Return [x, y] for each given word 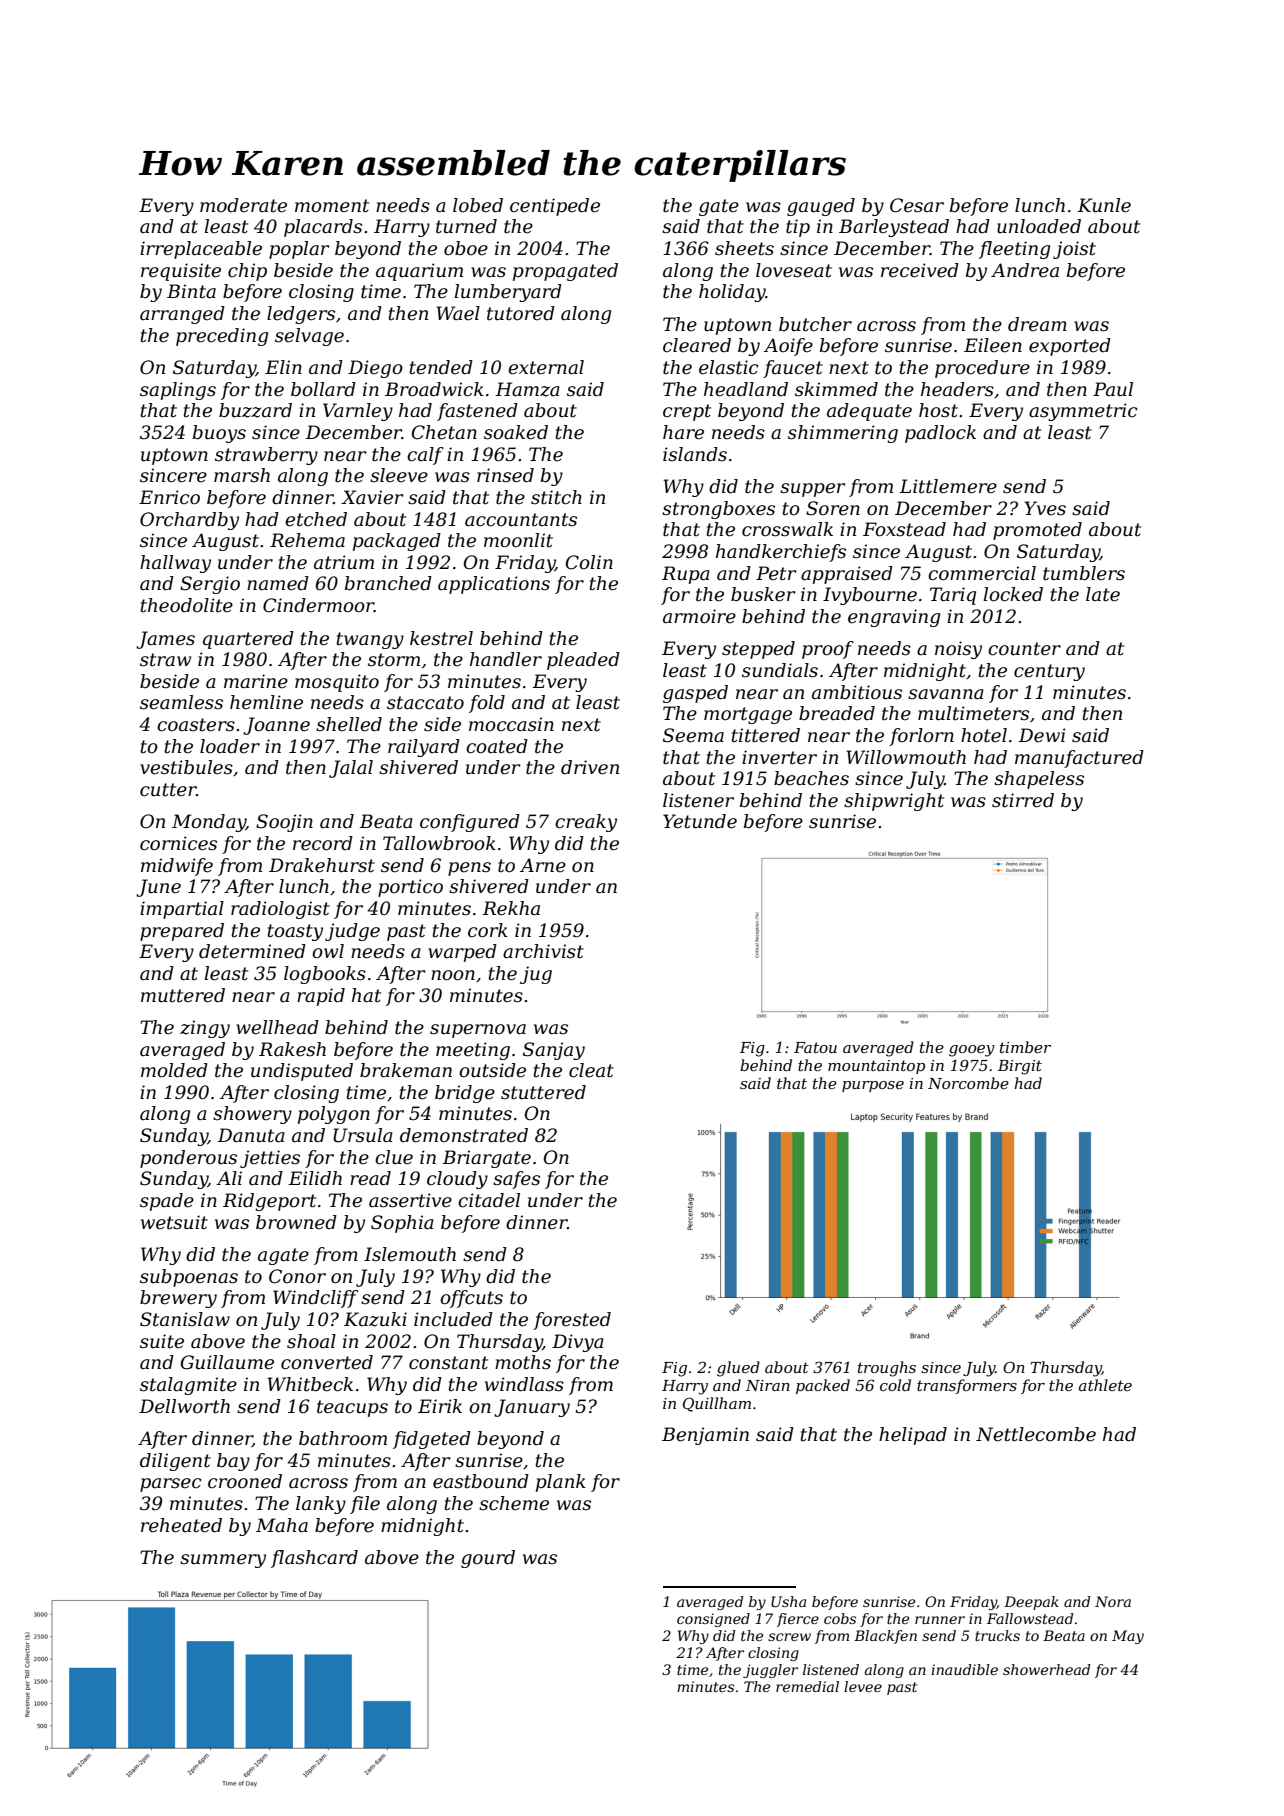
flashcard [314, 1559]
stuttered [543, 1092]
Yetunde [700, 821]
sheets [744, 248]
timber [1025, 1047]
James [165, 640]
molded [174, 1070]
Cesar [917, 205]
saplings [178, 391]
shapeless [1039, 780]
